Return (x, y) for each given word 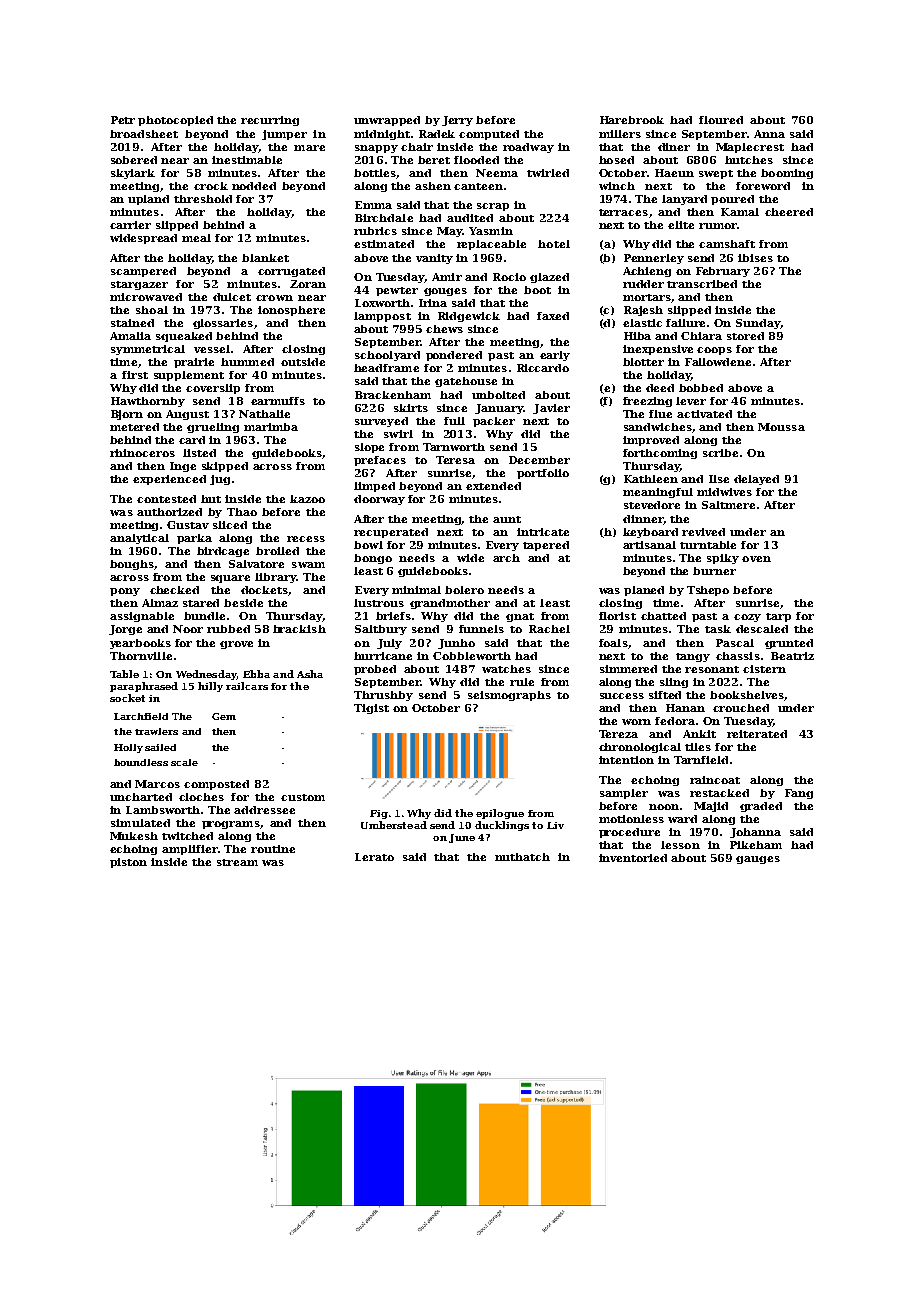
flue (660, 414)
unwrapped (387, 121)
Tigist (371, 709)
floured (721, 120)
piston (128, 863)
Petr (123, 120)
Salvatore (256, 564)
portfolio (543, 474)
